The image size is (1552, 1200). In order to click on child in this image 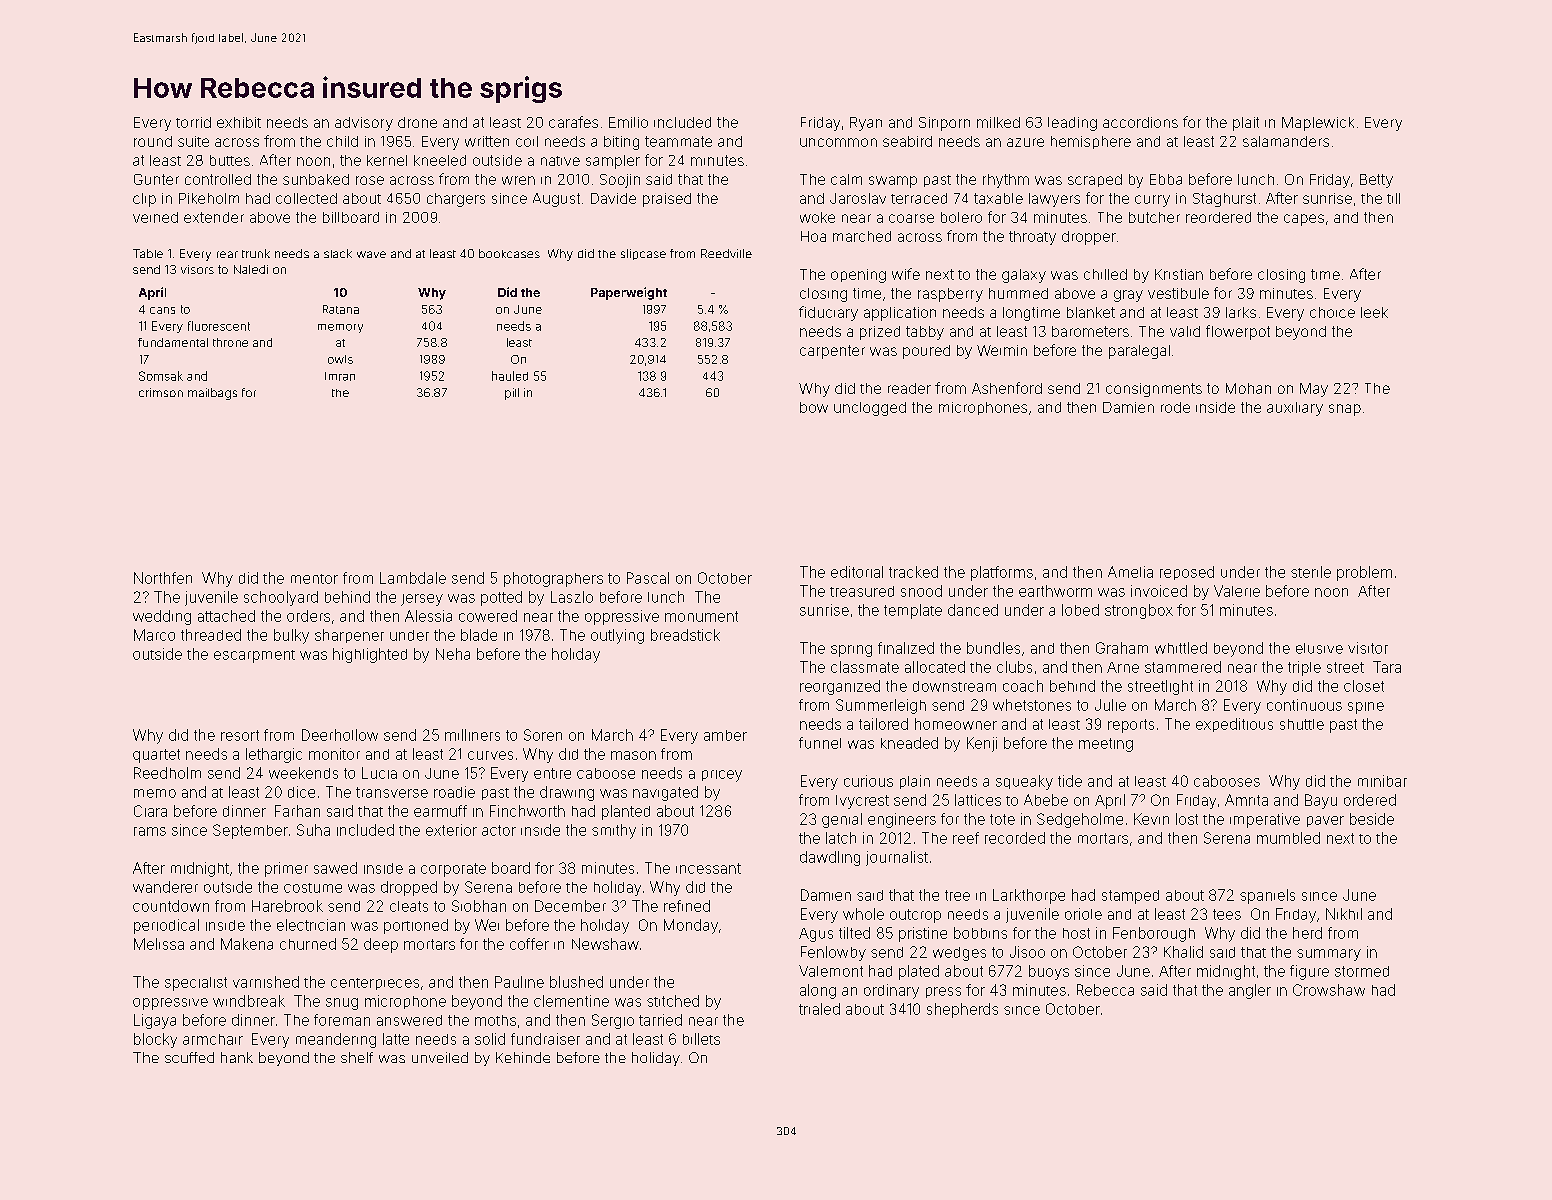, I will do `click(342, 141)`.
